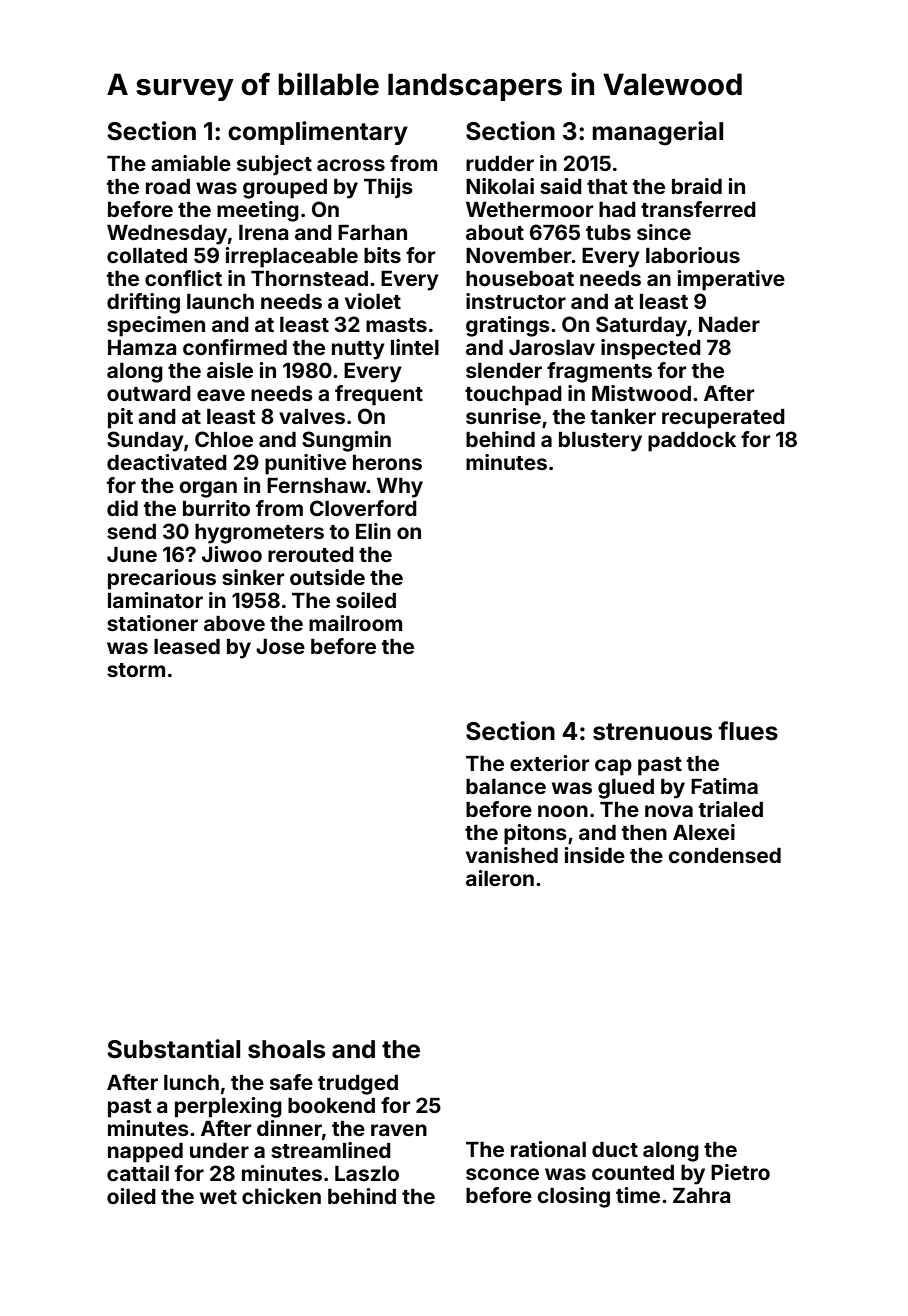  I want to click on cattail, so click(138, 1173).
